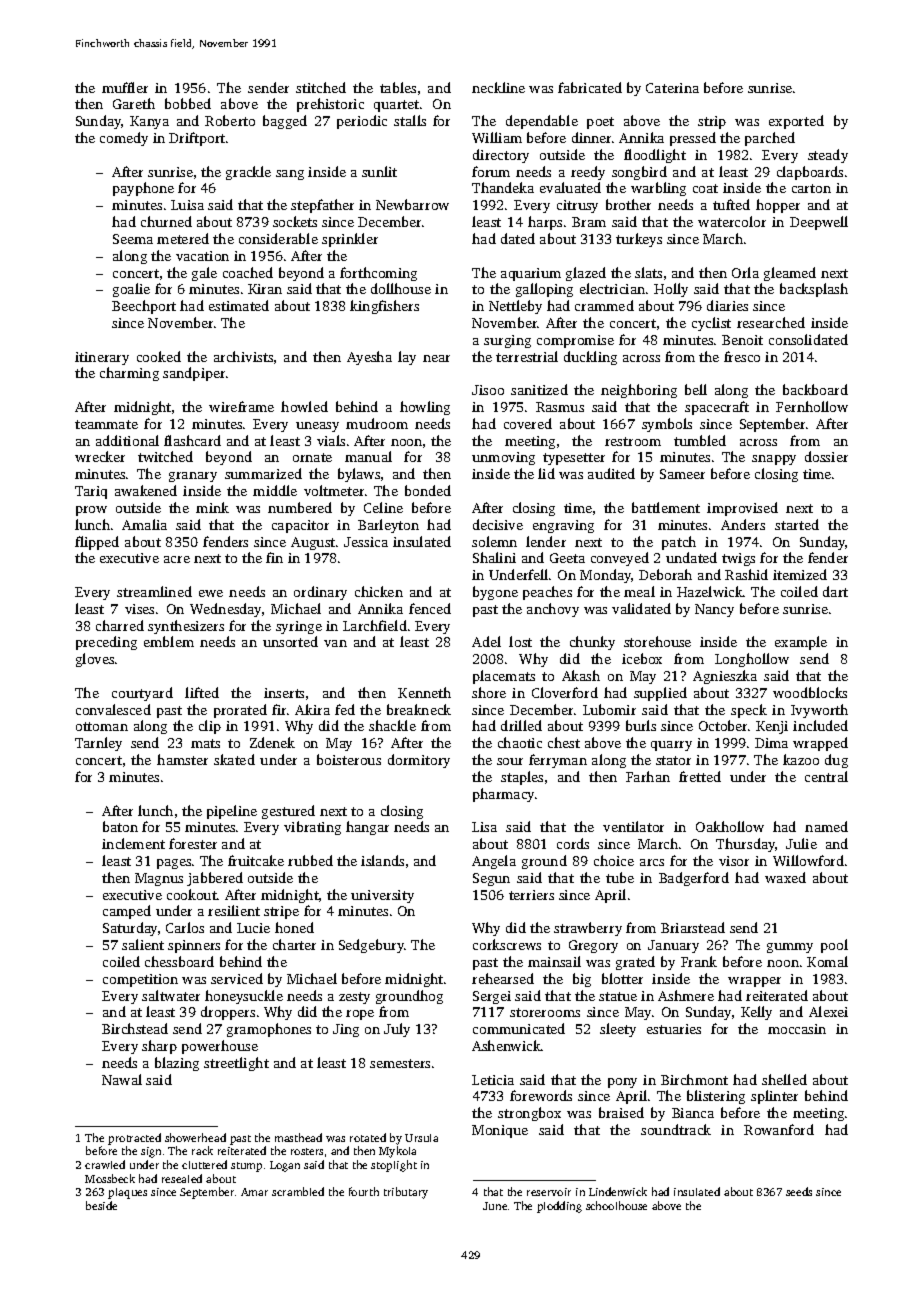  What do you see at coordinates (195, 1137) in the screenshot?
I see `showerhead` at bounding box center [195, 1137].
